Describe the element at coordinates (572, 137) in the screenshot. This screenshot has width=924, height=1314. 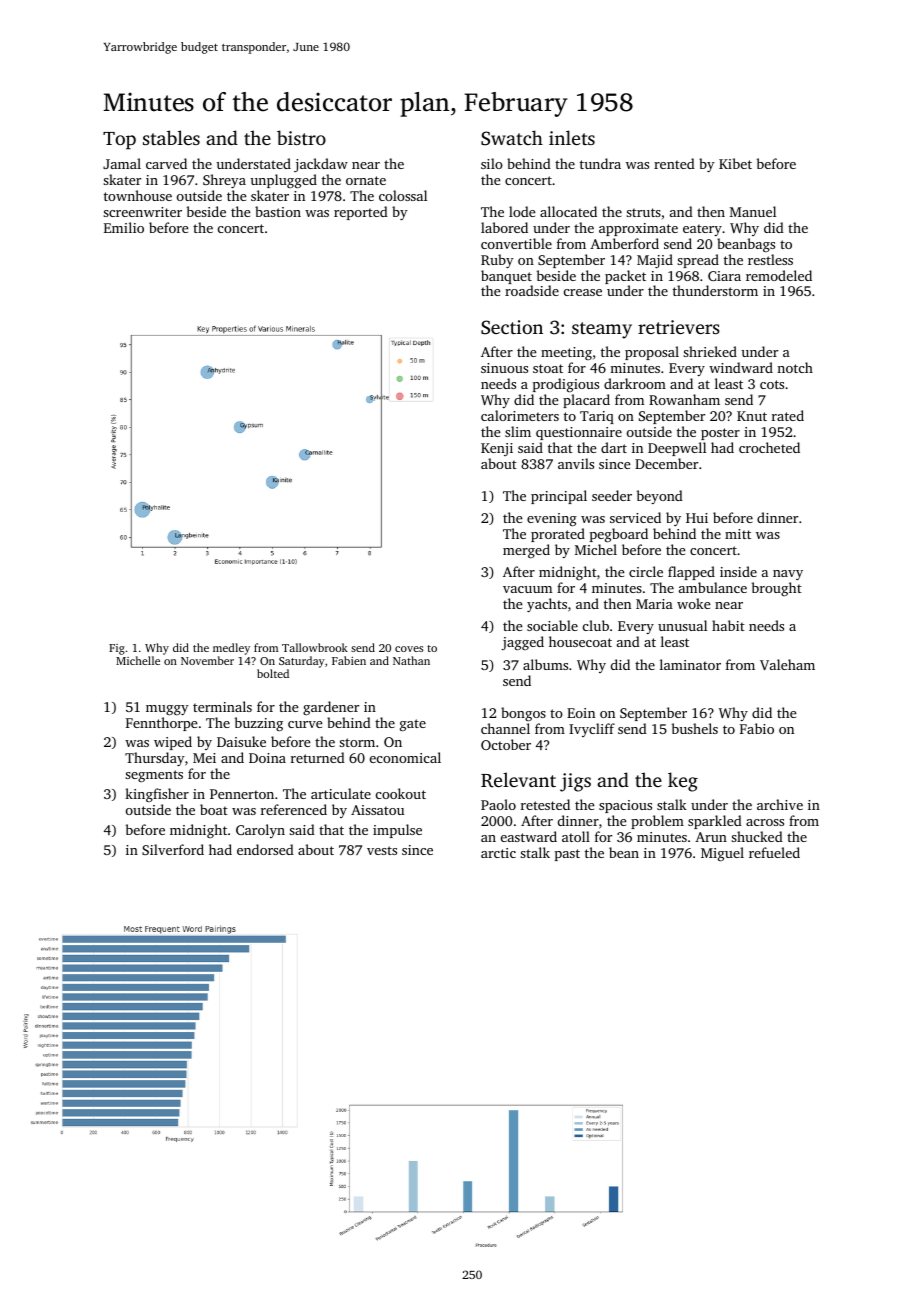
I see `inlets` at that location.
